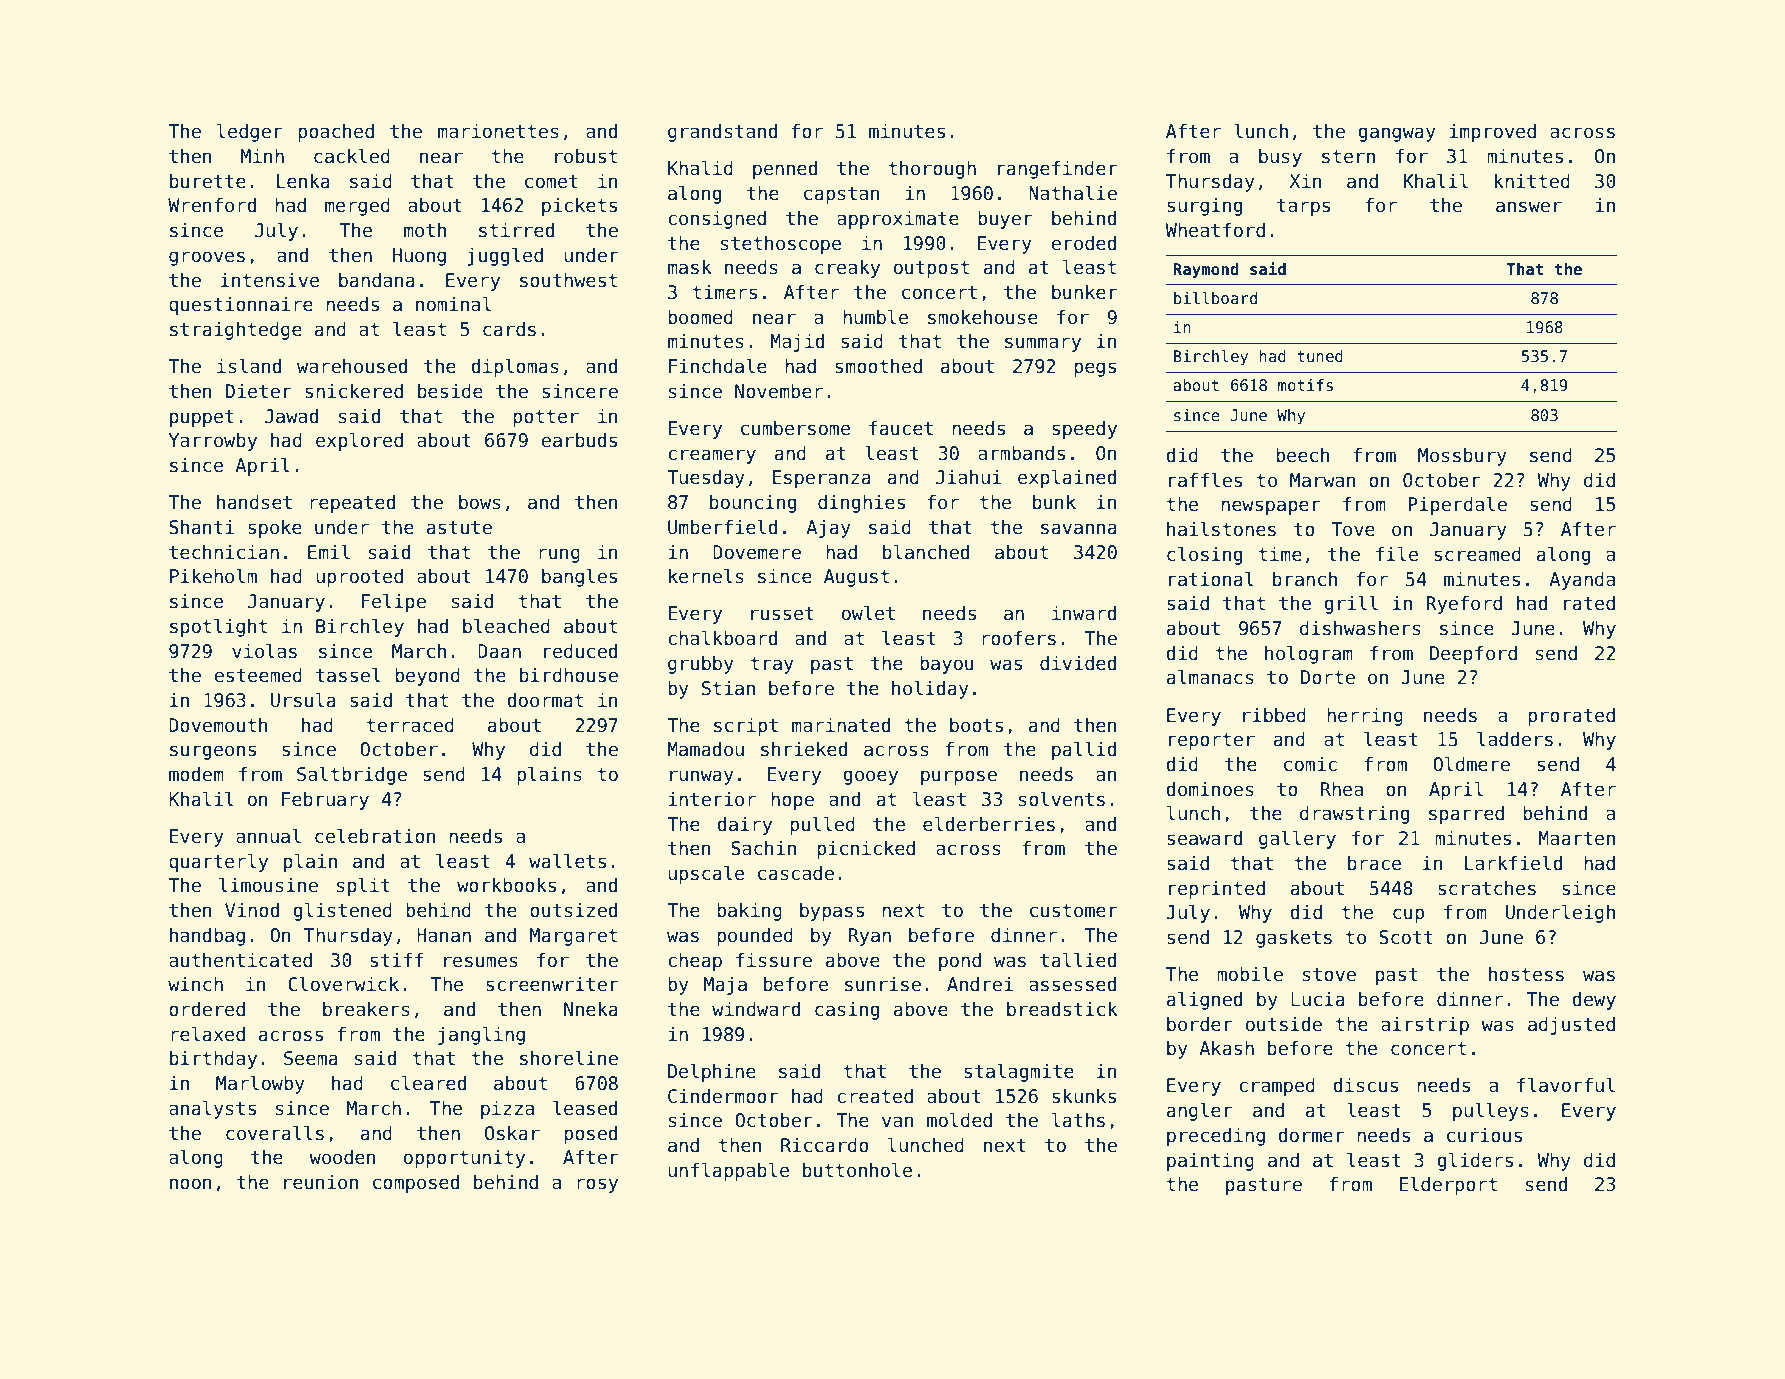 The height and width of the document is (1379, 1785). What do you see at coordinates (932, 169) in the document?
I see `thorough` at bounding box center [932, 169].
